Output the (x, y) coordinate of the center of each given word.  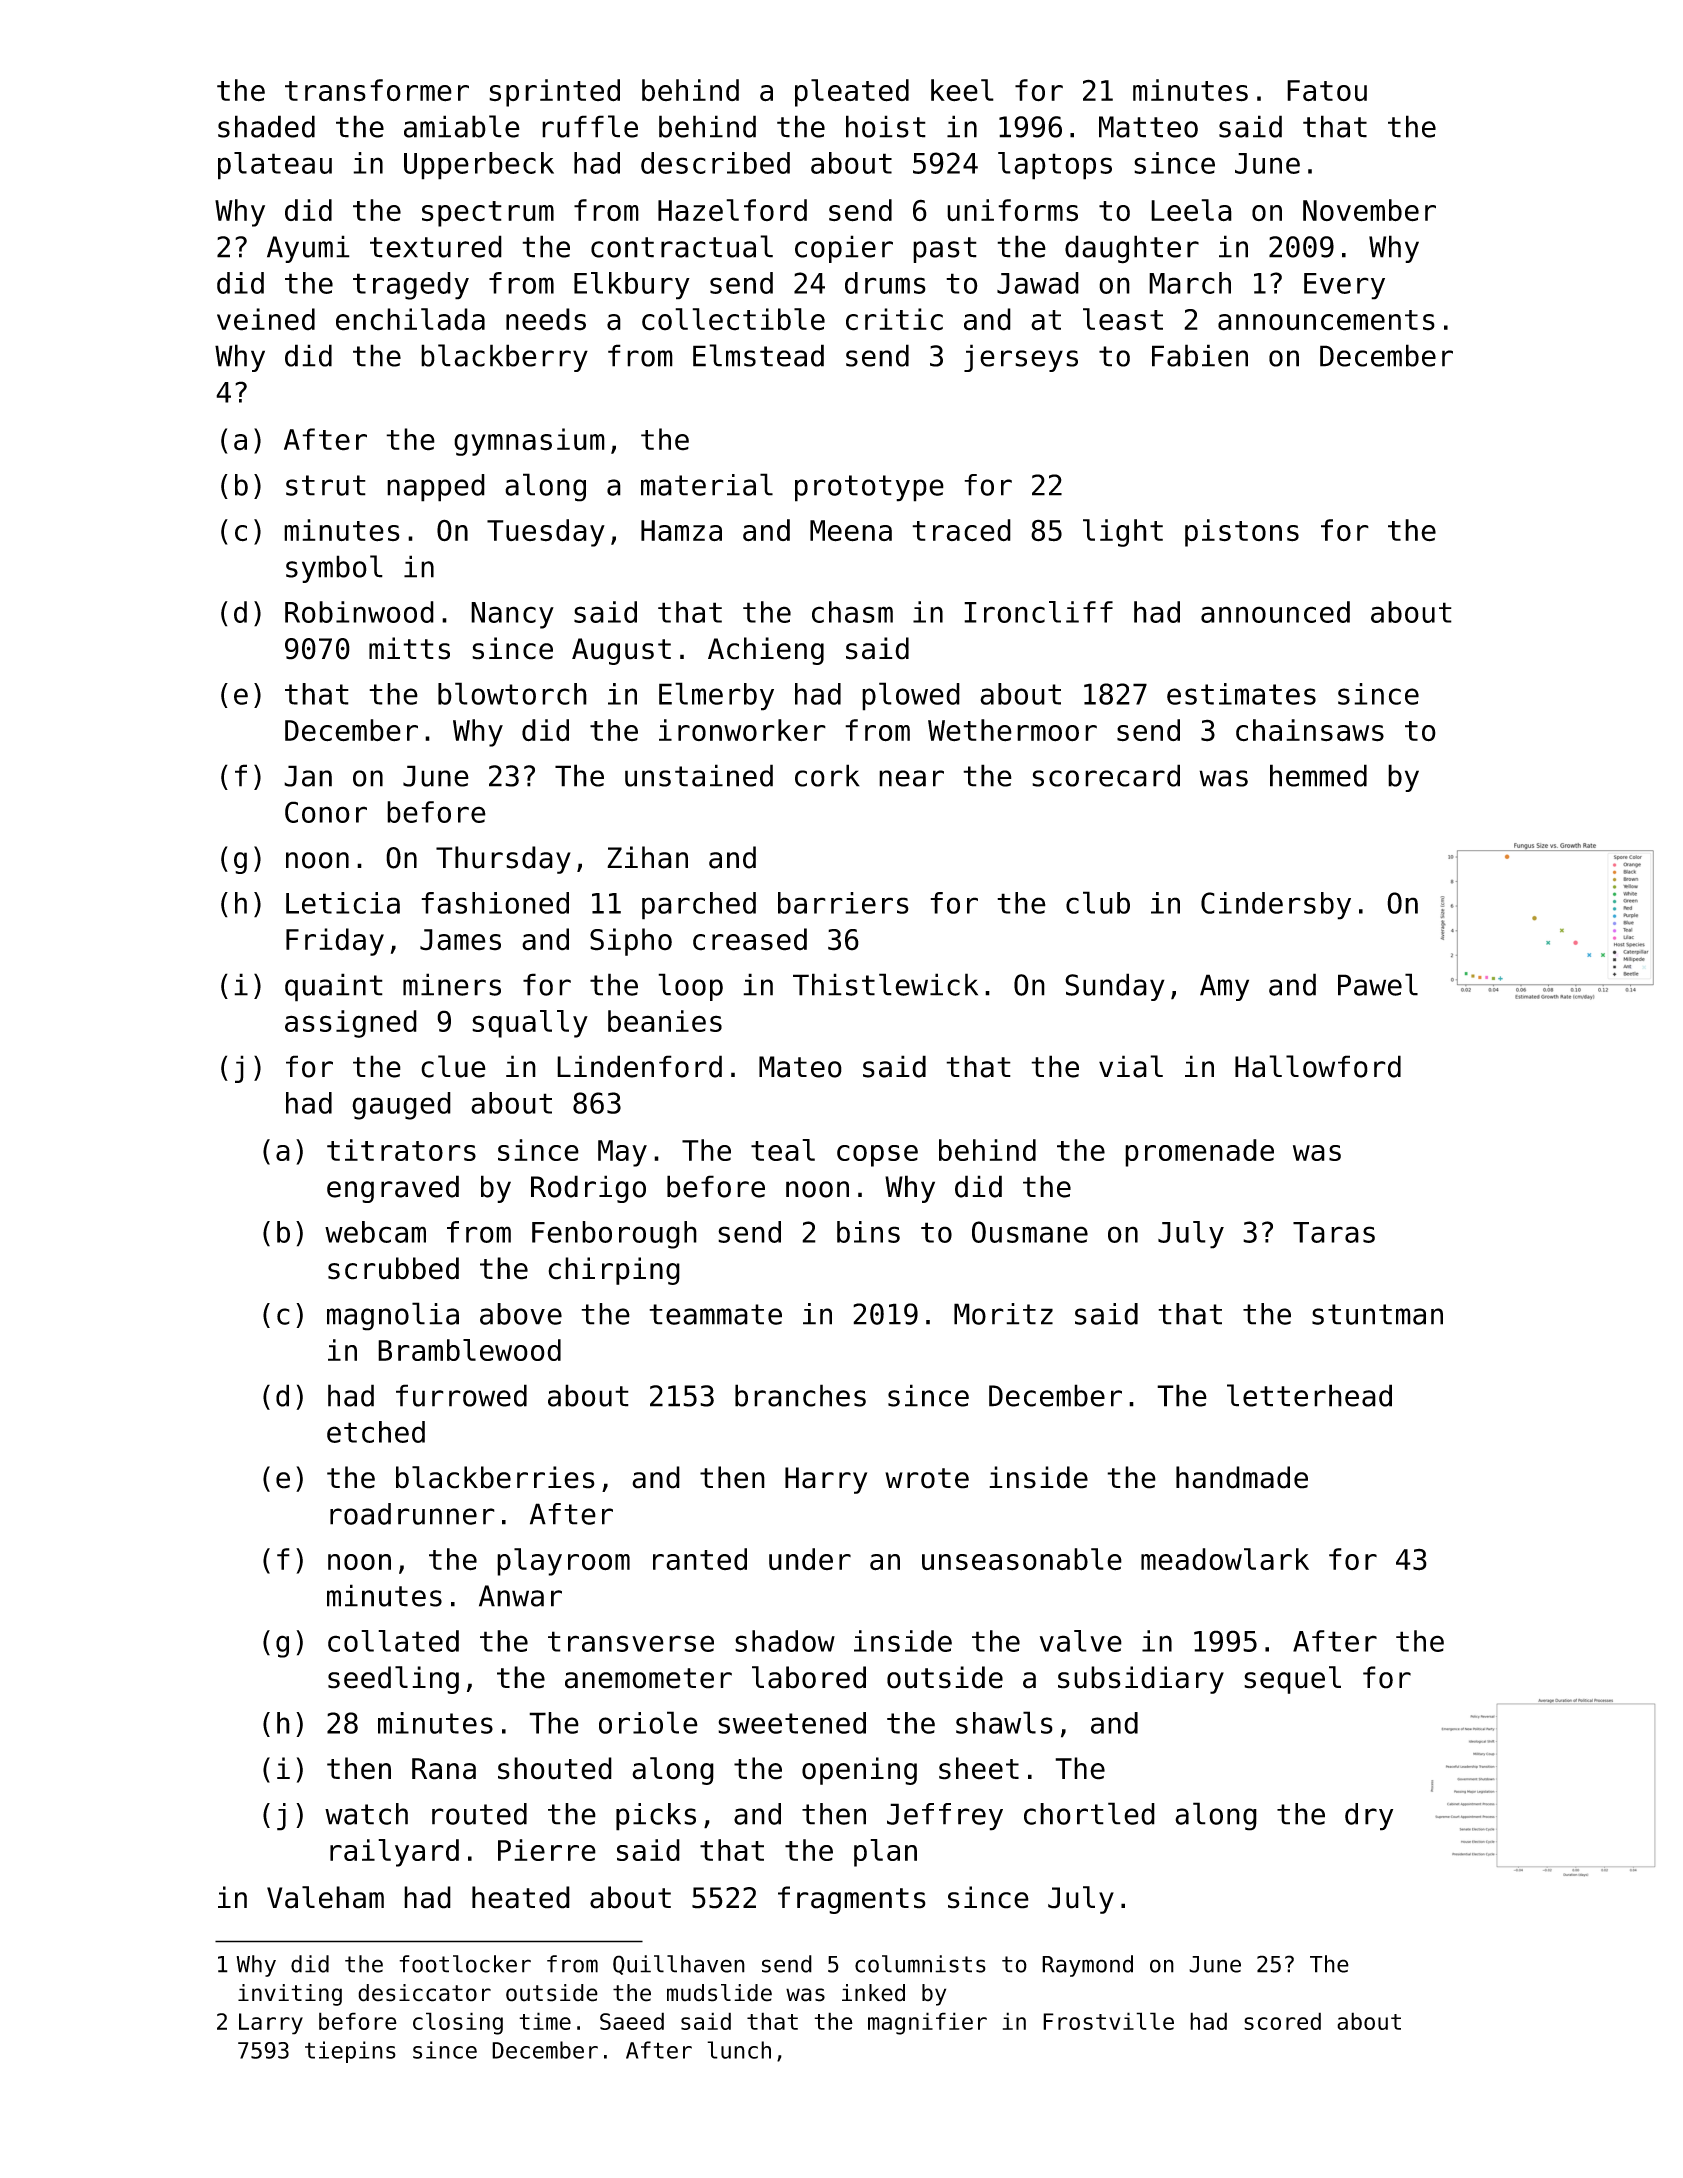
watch (366, 1814)
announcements (1326, 320)
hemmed (1318, 775)
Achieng (766, 651)
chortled (1089, 1813)
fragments (852, 1900)
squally (530, 1024)
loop (690, 987)
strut (326, 485)
